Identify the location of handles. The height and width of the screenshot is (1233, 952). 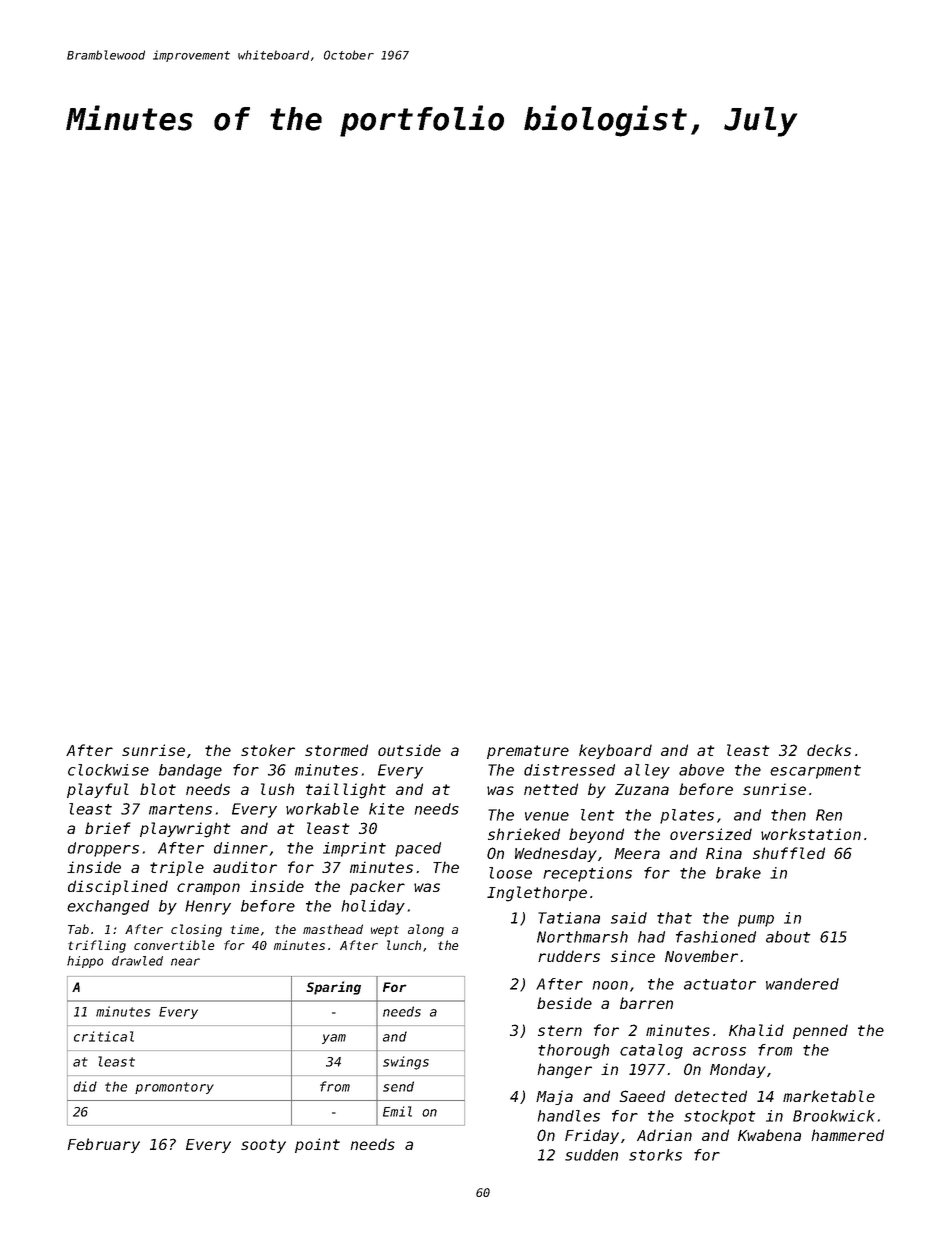
(569, 1116).
